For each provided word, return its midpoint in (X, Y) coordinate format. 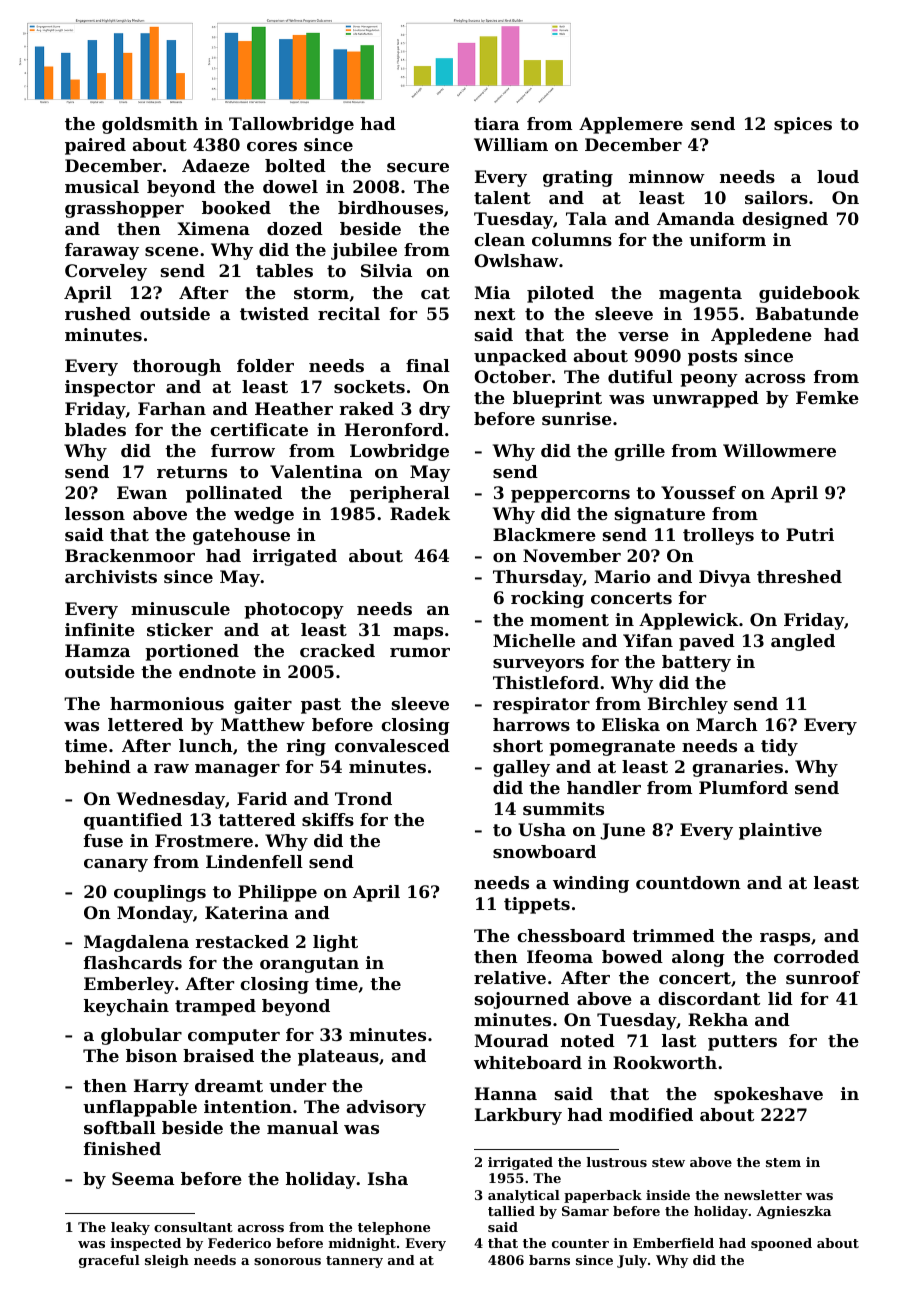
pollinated (234, 494)
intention (248, 1106)
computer (234, 1037)
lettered (145, 724)
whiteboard (528, 1062)
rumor (420, 652)
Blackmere (544, 534)
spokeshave (768, 1095)
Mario (622, 576)
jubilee (364, 251)
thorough (177, 367)
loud (838, 176)
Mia (492, 292)
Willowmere (779, 450)
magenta (700, 295)
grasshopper (124, 209)
